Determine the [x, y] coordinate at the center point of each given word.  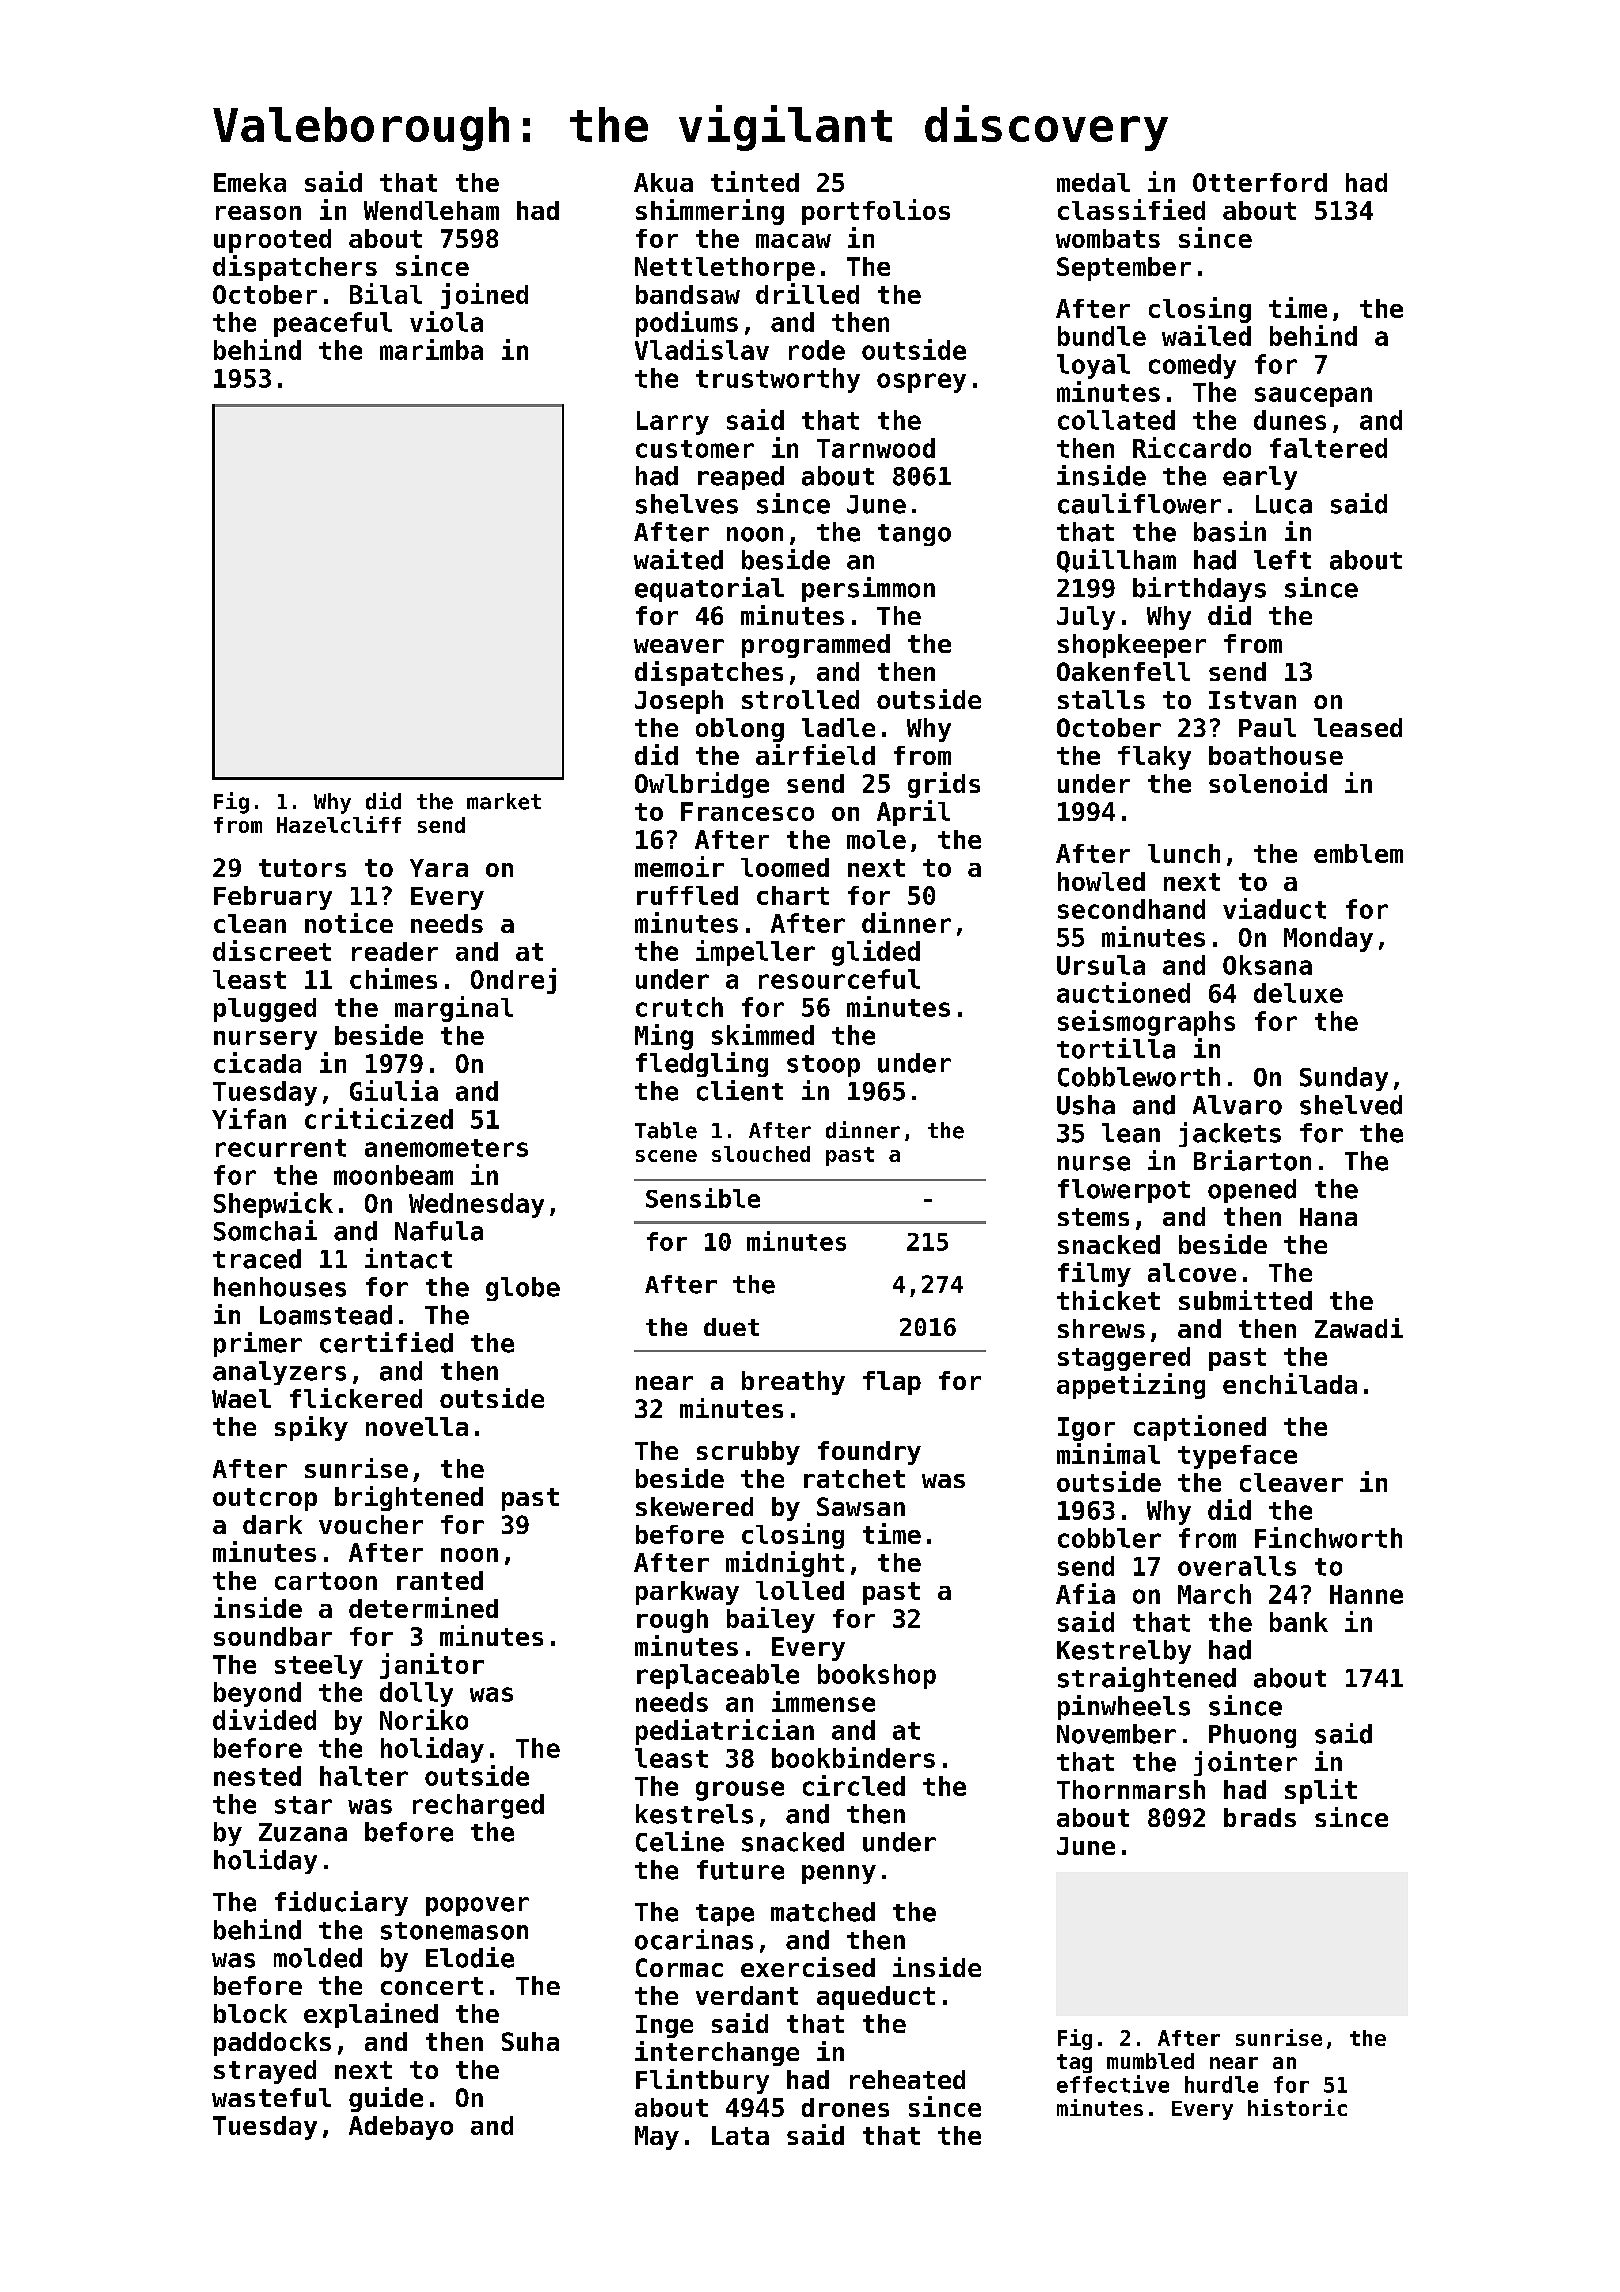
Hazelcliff [339, 824]
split [1321, 1791]
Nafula [439, 1231]
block [250, 2013]
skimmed [763, 1034]
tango [914, 535]
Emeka [250, 182]
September [1124, 269]
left [1282, 560]
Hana [1328, 1217]
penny [839, 1874]
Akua [663, 182]
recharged [478, 1806]
